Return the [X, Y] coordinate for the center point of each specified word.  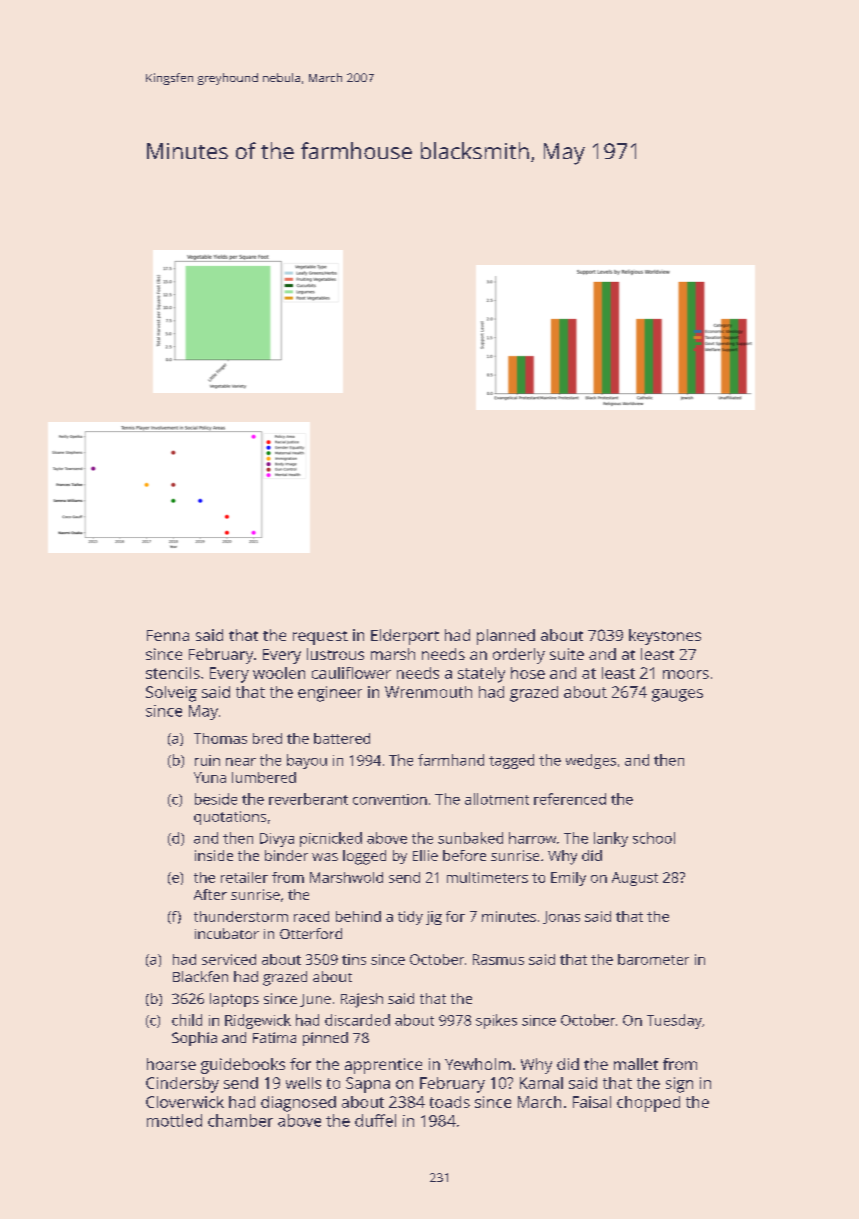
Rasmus [498, 959]
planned [506, 637]
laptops [234, 1000]
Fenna [168, 635]
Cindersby [182, 1085]
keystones [665, 637]
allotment [497, 799]
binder [286, 855]
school [654, 838]
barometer [653, 959]
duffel [375, 1120]
